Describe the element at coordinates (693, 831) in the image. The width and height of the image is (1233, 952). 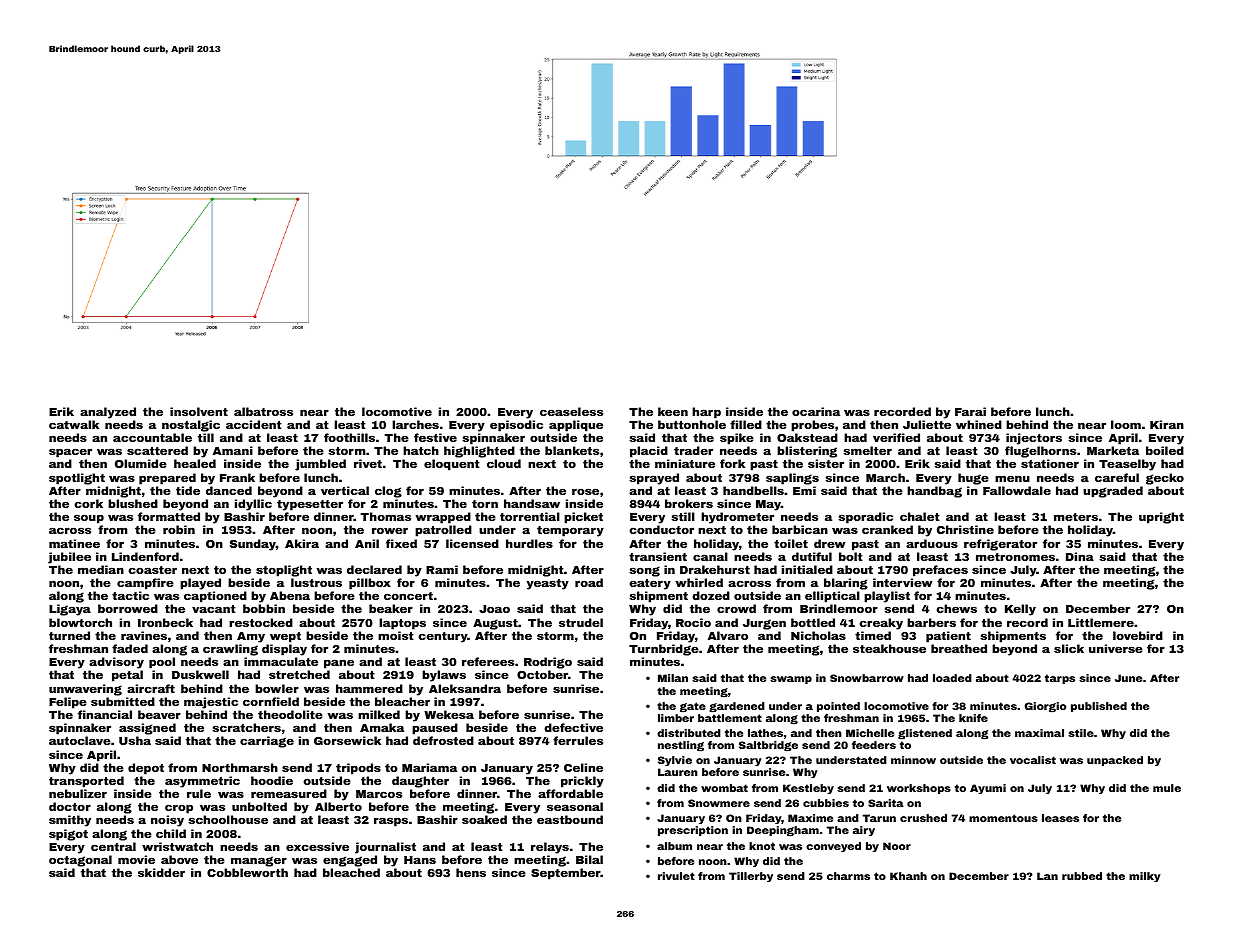
I see `prescription` at that location.
